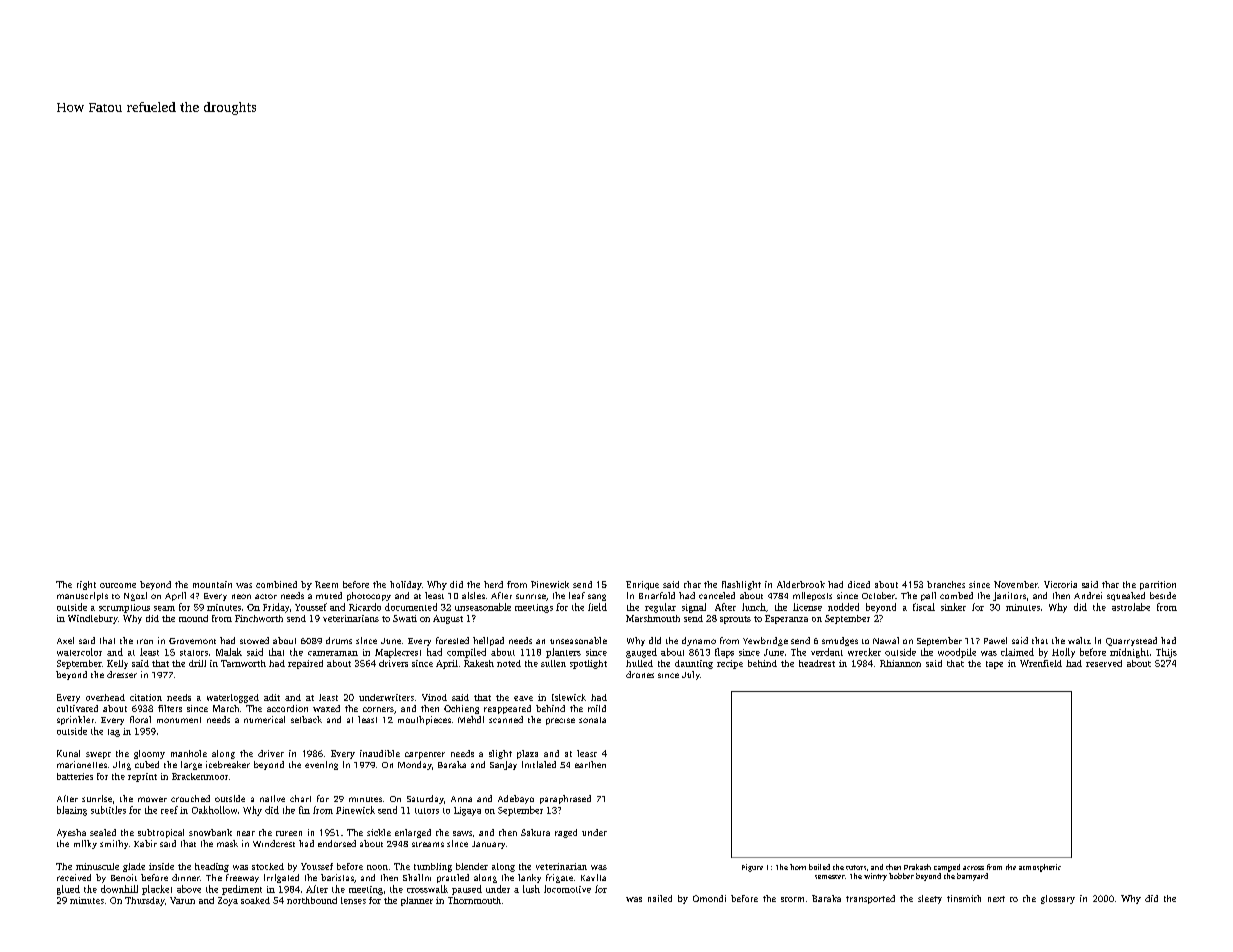  I want to click on overhead, so click(105, 697).
